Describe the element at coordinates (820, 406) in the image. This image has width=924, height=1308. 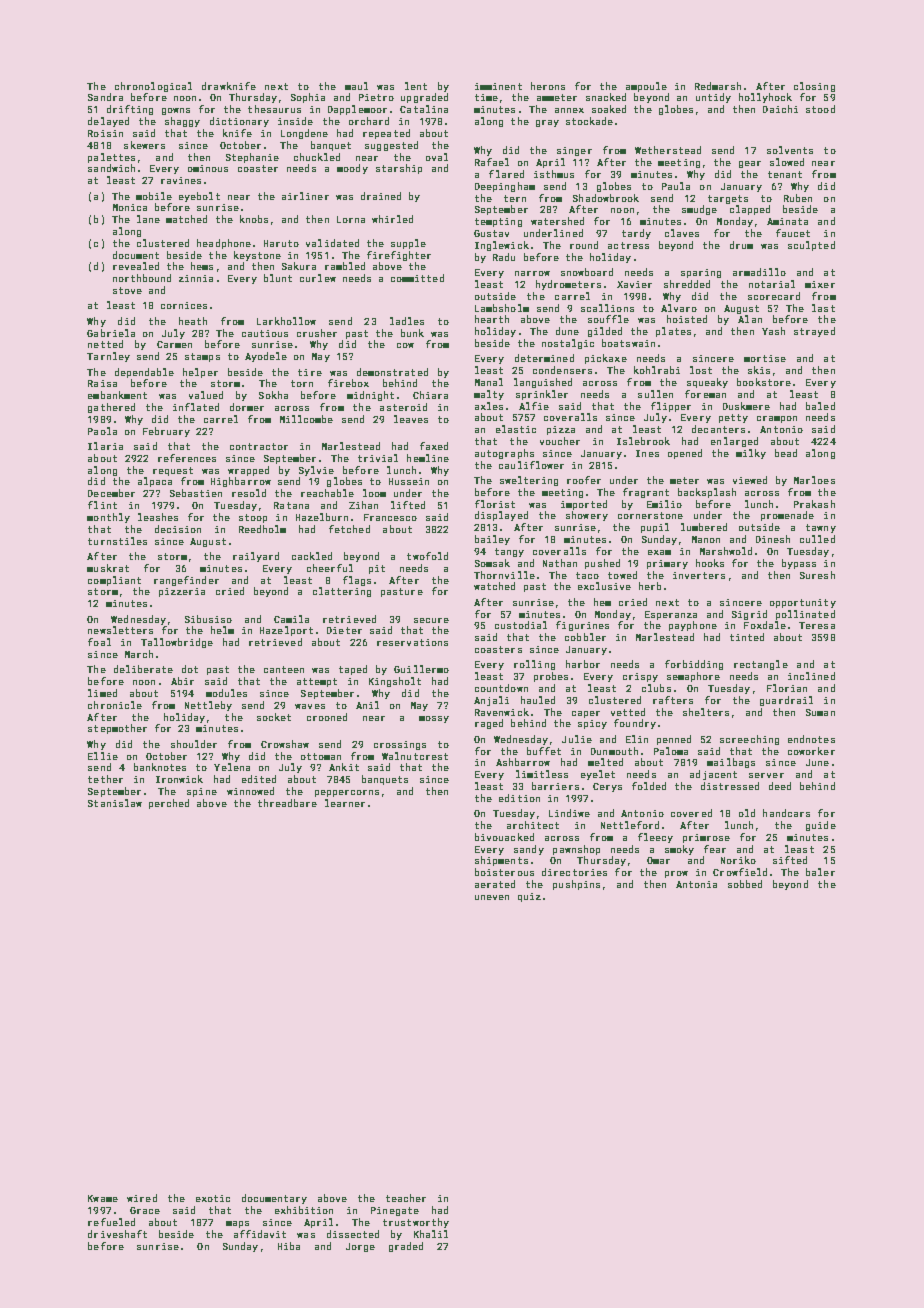
I see `baled` at that location.
